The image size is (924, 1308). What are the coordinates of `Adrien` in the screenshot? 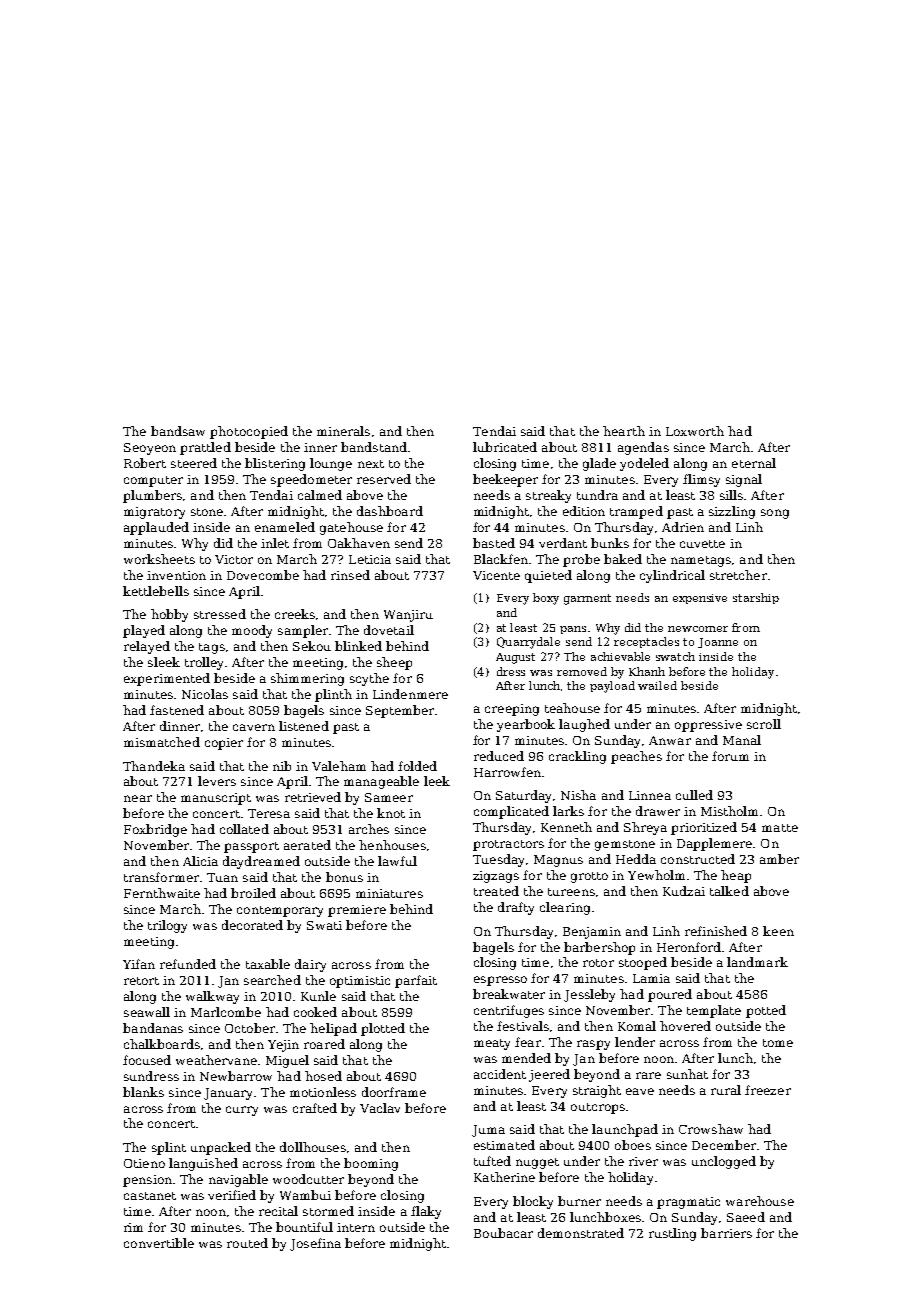 It's located at (683, 527).
